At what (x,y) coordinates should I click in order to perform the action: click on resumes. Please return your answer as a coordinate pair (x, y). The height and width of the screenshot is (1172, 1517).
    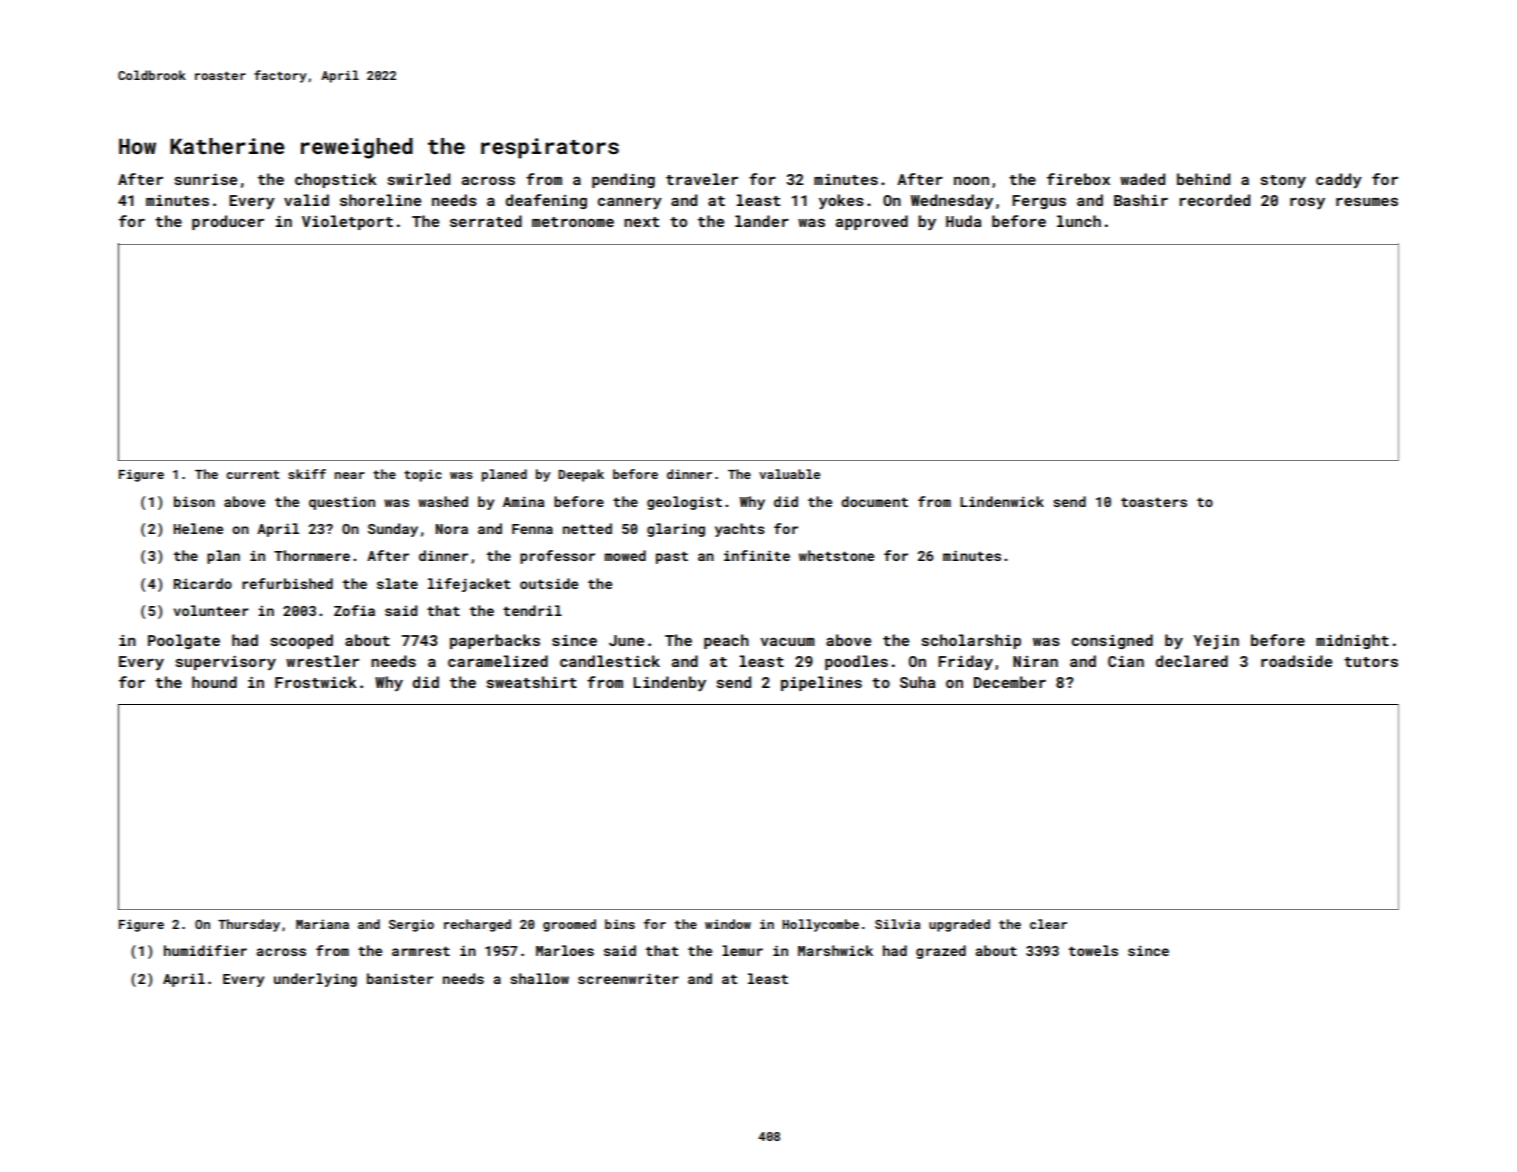
    Looking at the image, I should click on (1367, 201).
